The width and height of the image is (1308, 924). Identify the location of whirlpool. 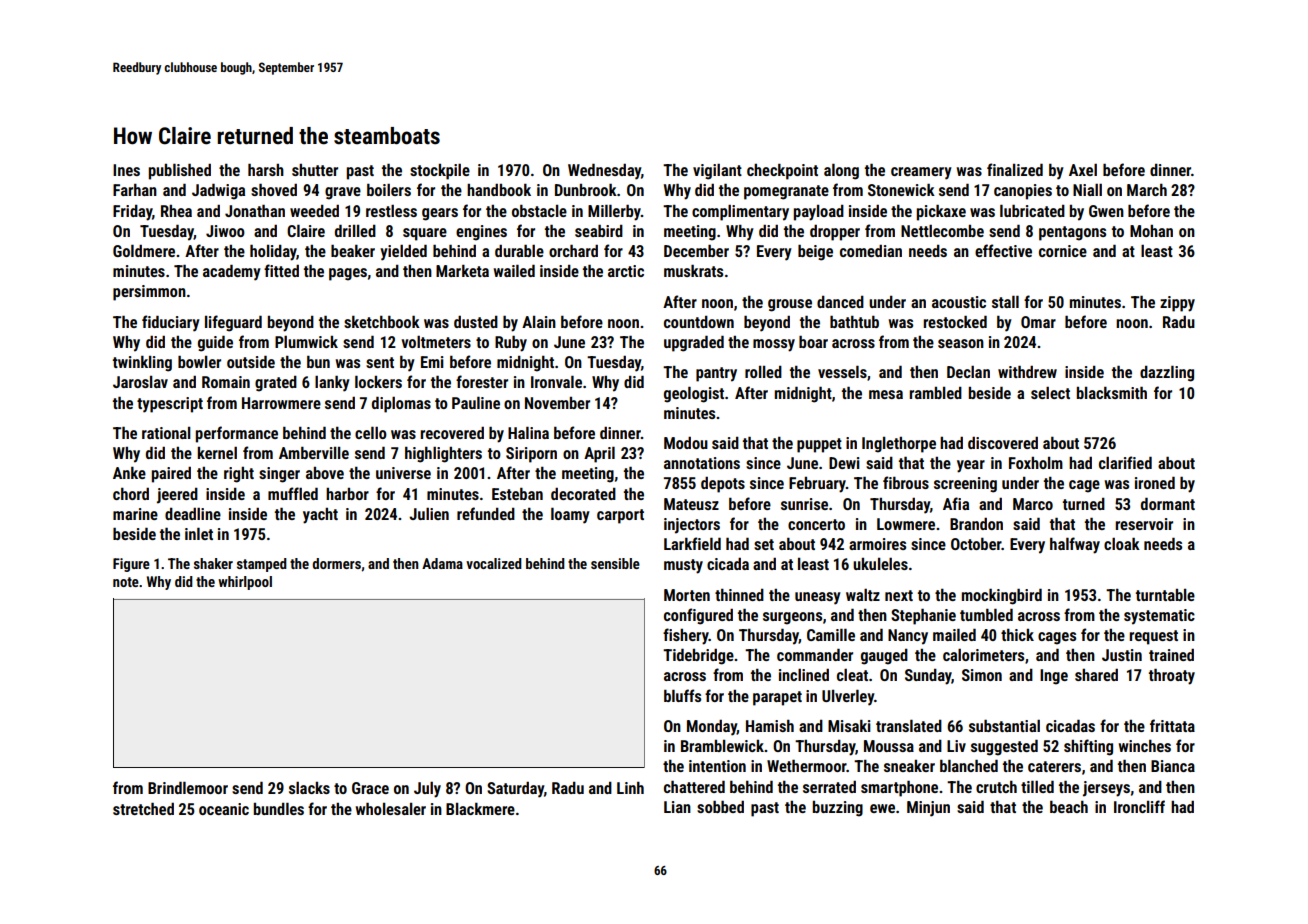
(245, 583).
